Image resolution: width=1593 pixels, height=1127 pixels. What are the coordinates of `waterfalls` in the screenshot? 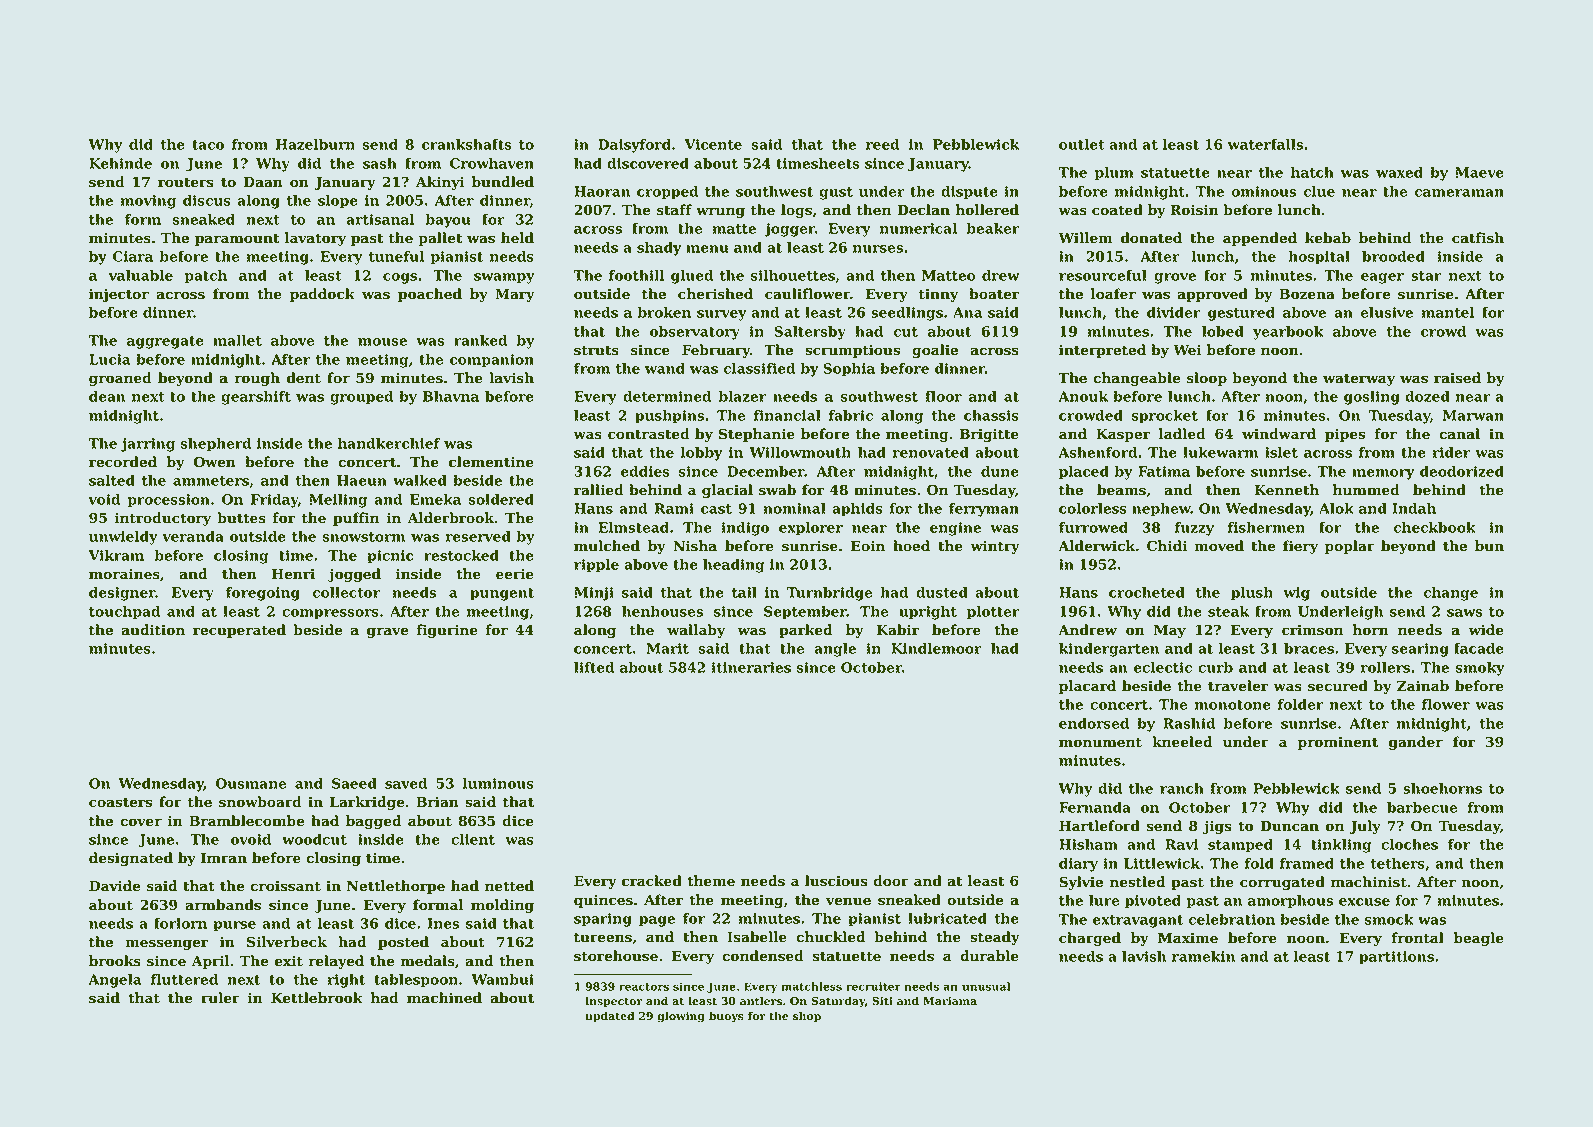 It's located at (1265, 144).
